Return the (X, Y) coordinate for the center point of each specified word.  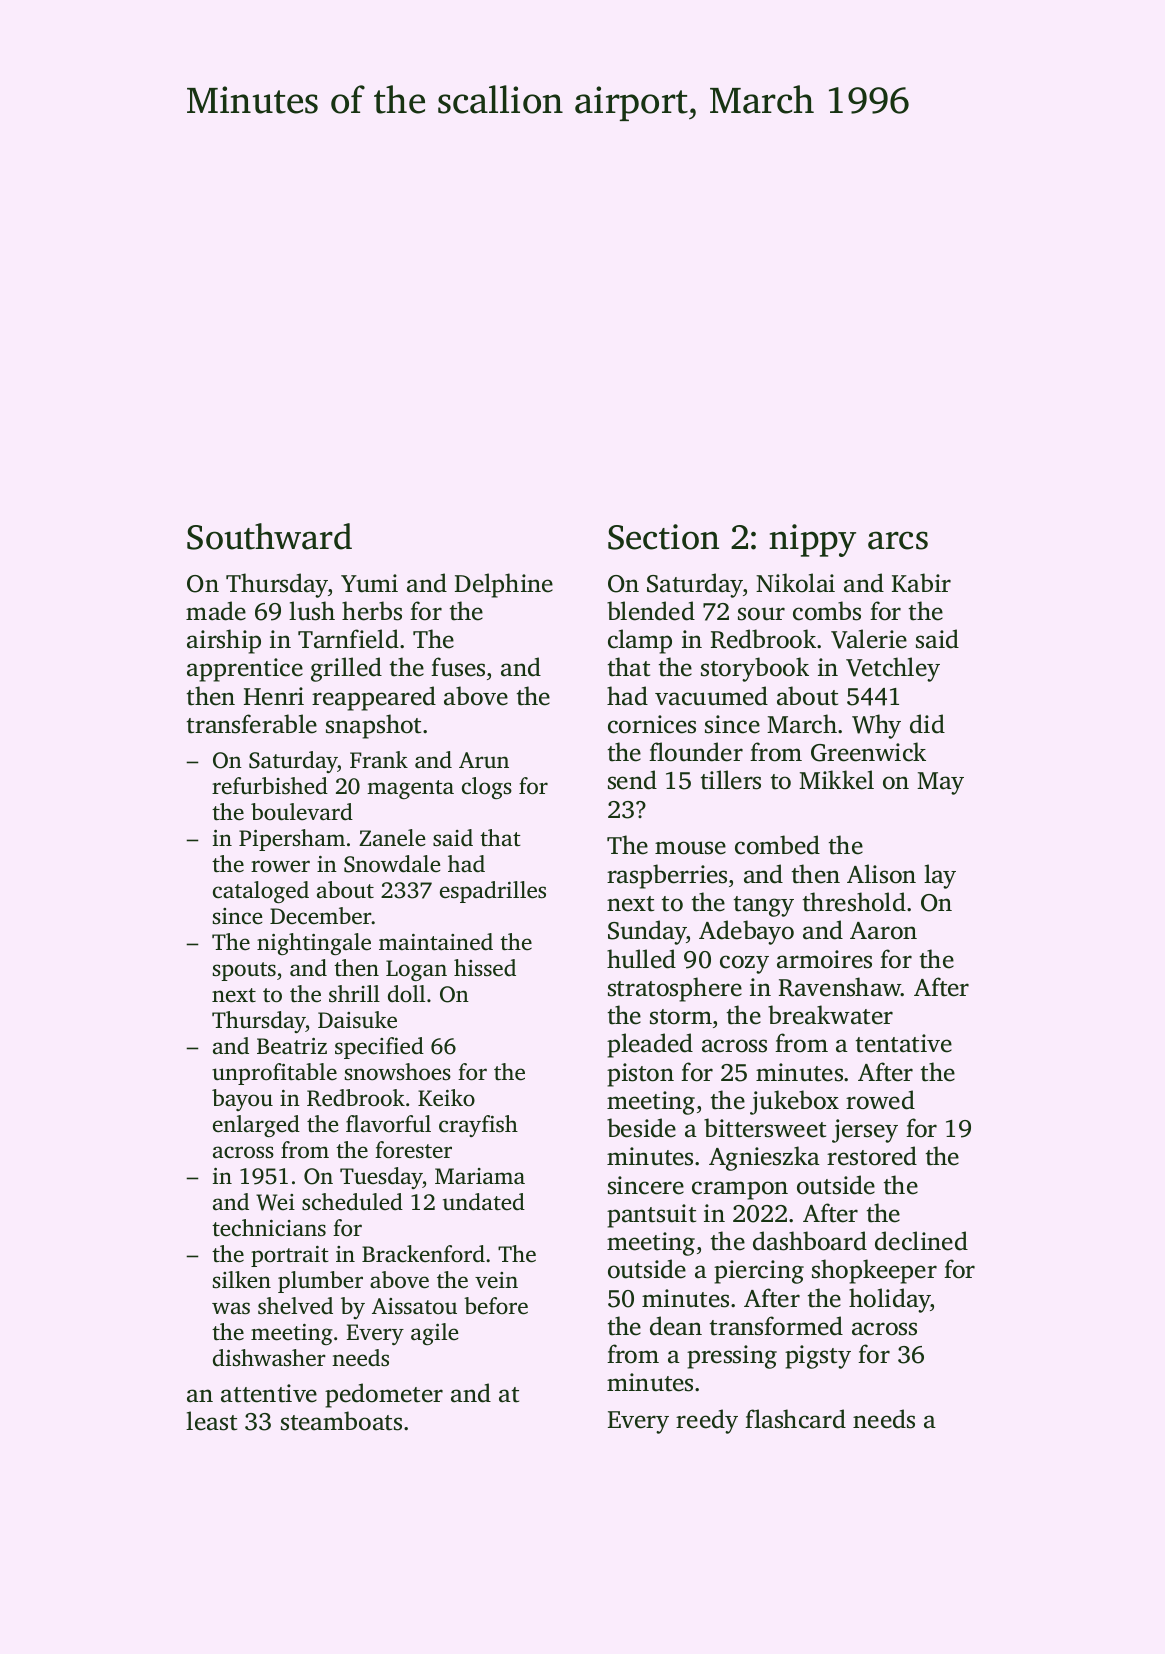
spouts (244, 971)
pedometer (384, 1395)
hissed (485, 968)
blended (651, 611)
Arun (484, 760)
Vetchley (893, 669)
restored (872, 1156)
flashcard (795, 1419)
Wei (275, 1202)
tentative (904, 1043)
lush (312, 611)
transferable (252, 724)
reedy (707, 1421)
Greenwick (868, 752)
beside (641, 1128)
